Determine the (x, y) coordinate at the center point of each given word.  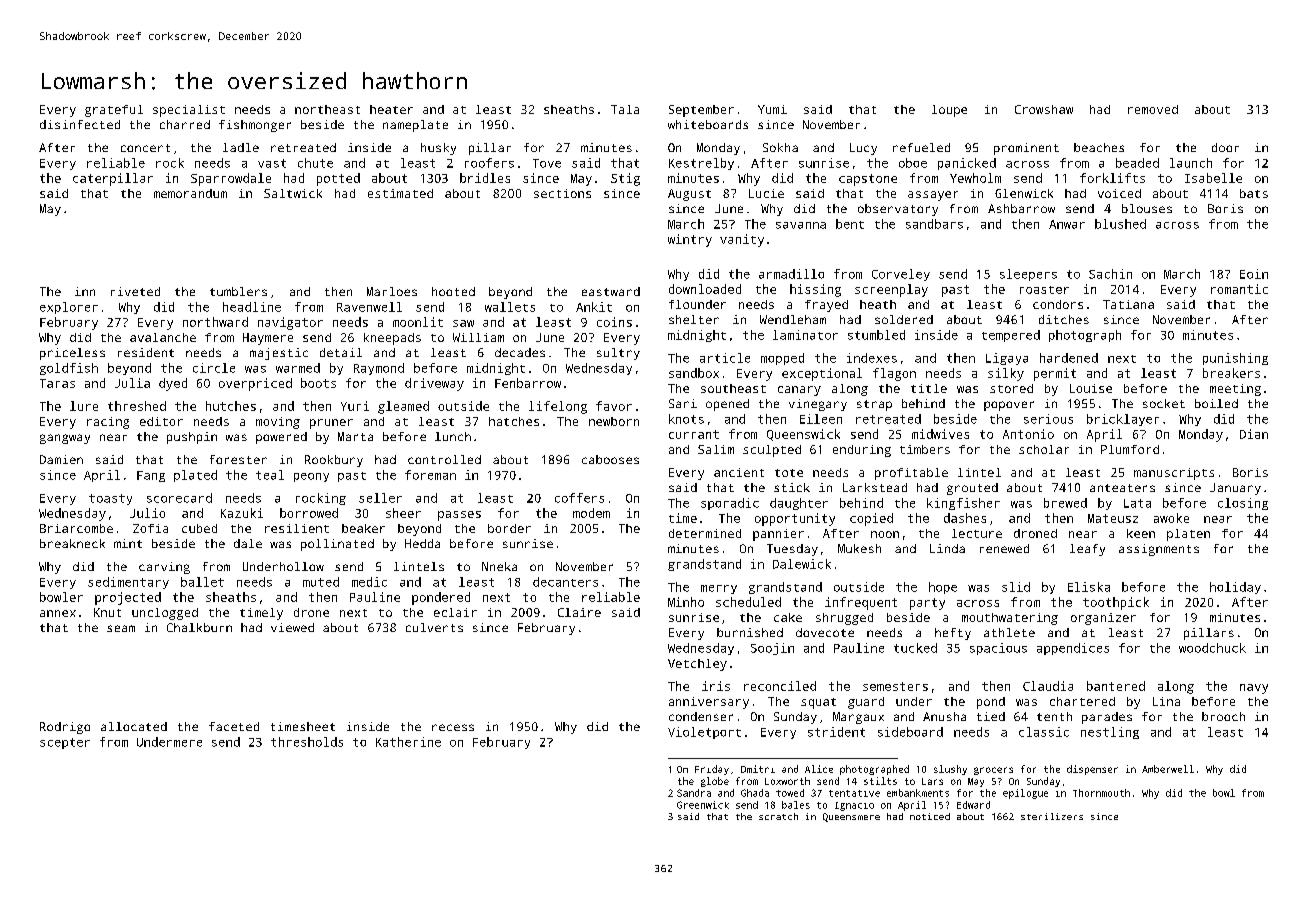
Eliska (1089, 587)
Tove (547, 163)
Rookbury (334, 461)
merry (719, 589)
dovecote (825, 632)
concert (145, 148)
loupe (949, 111)
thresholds (307, 742)
